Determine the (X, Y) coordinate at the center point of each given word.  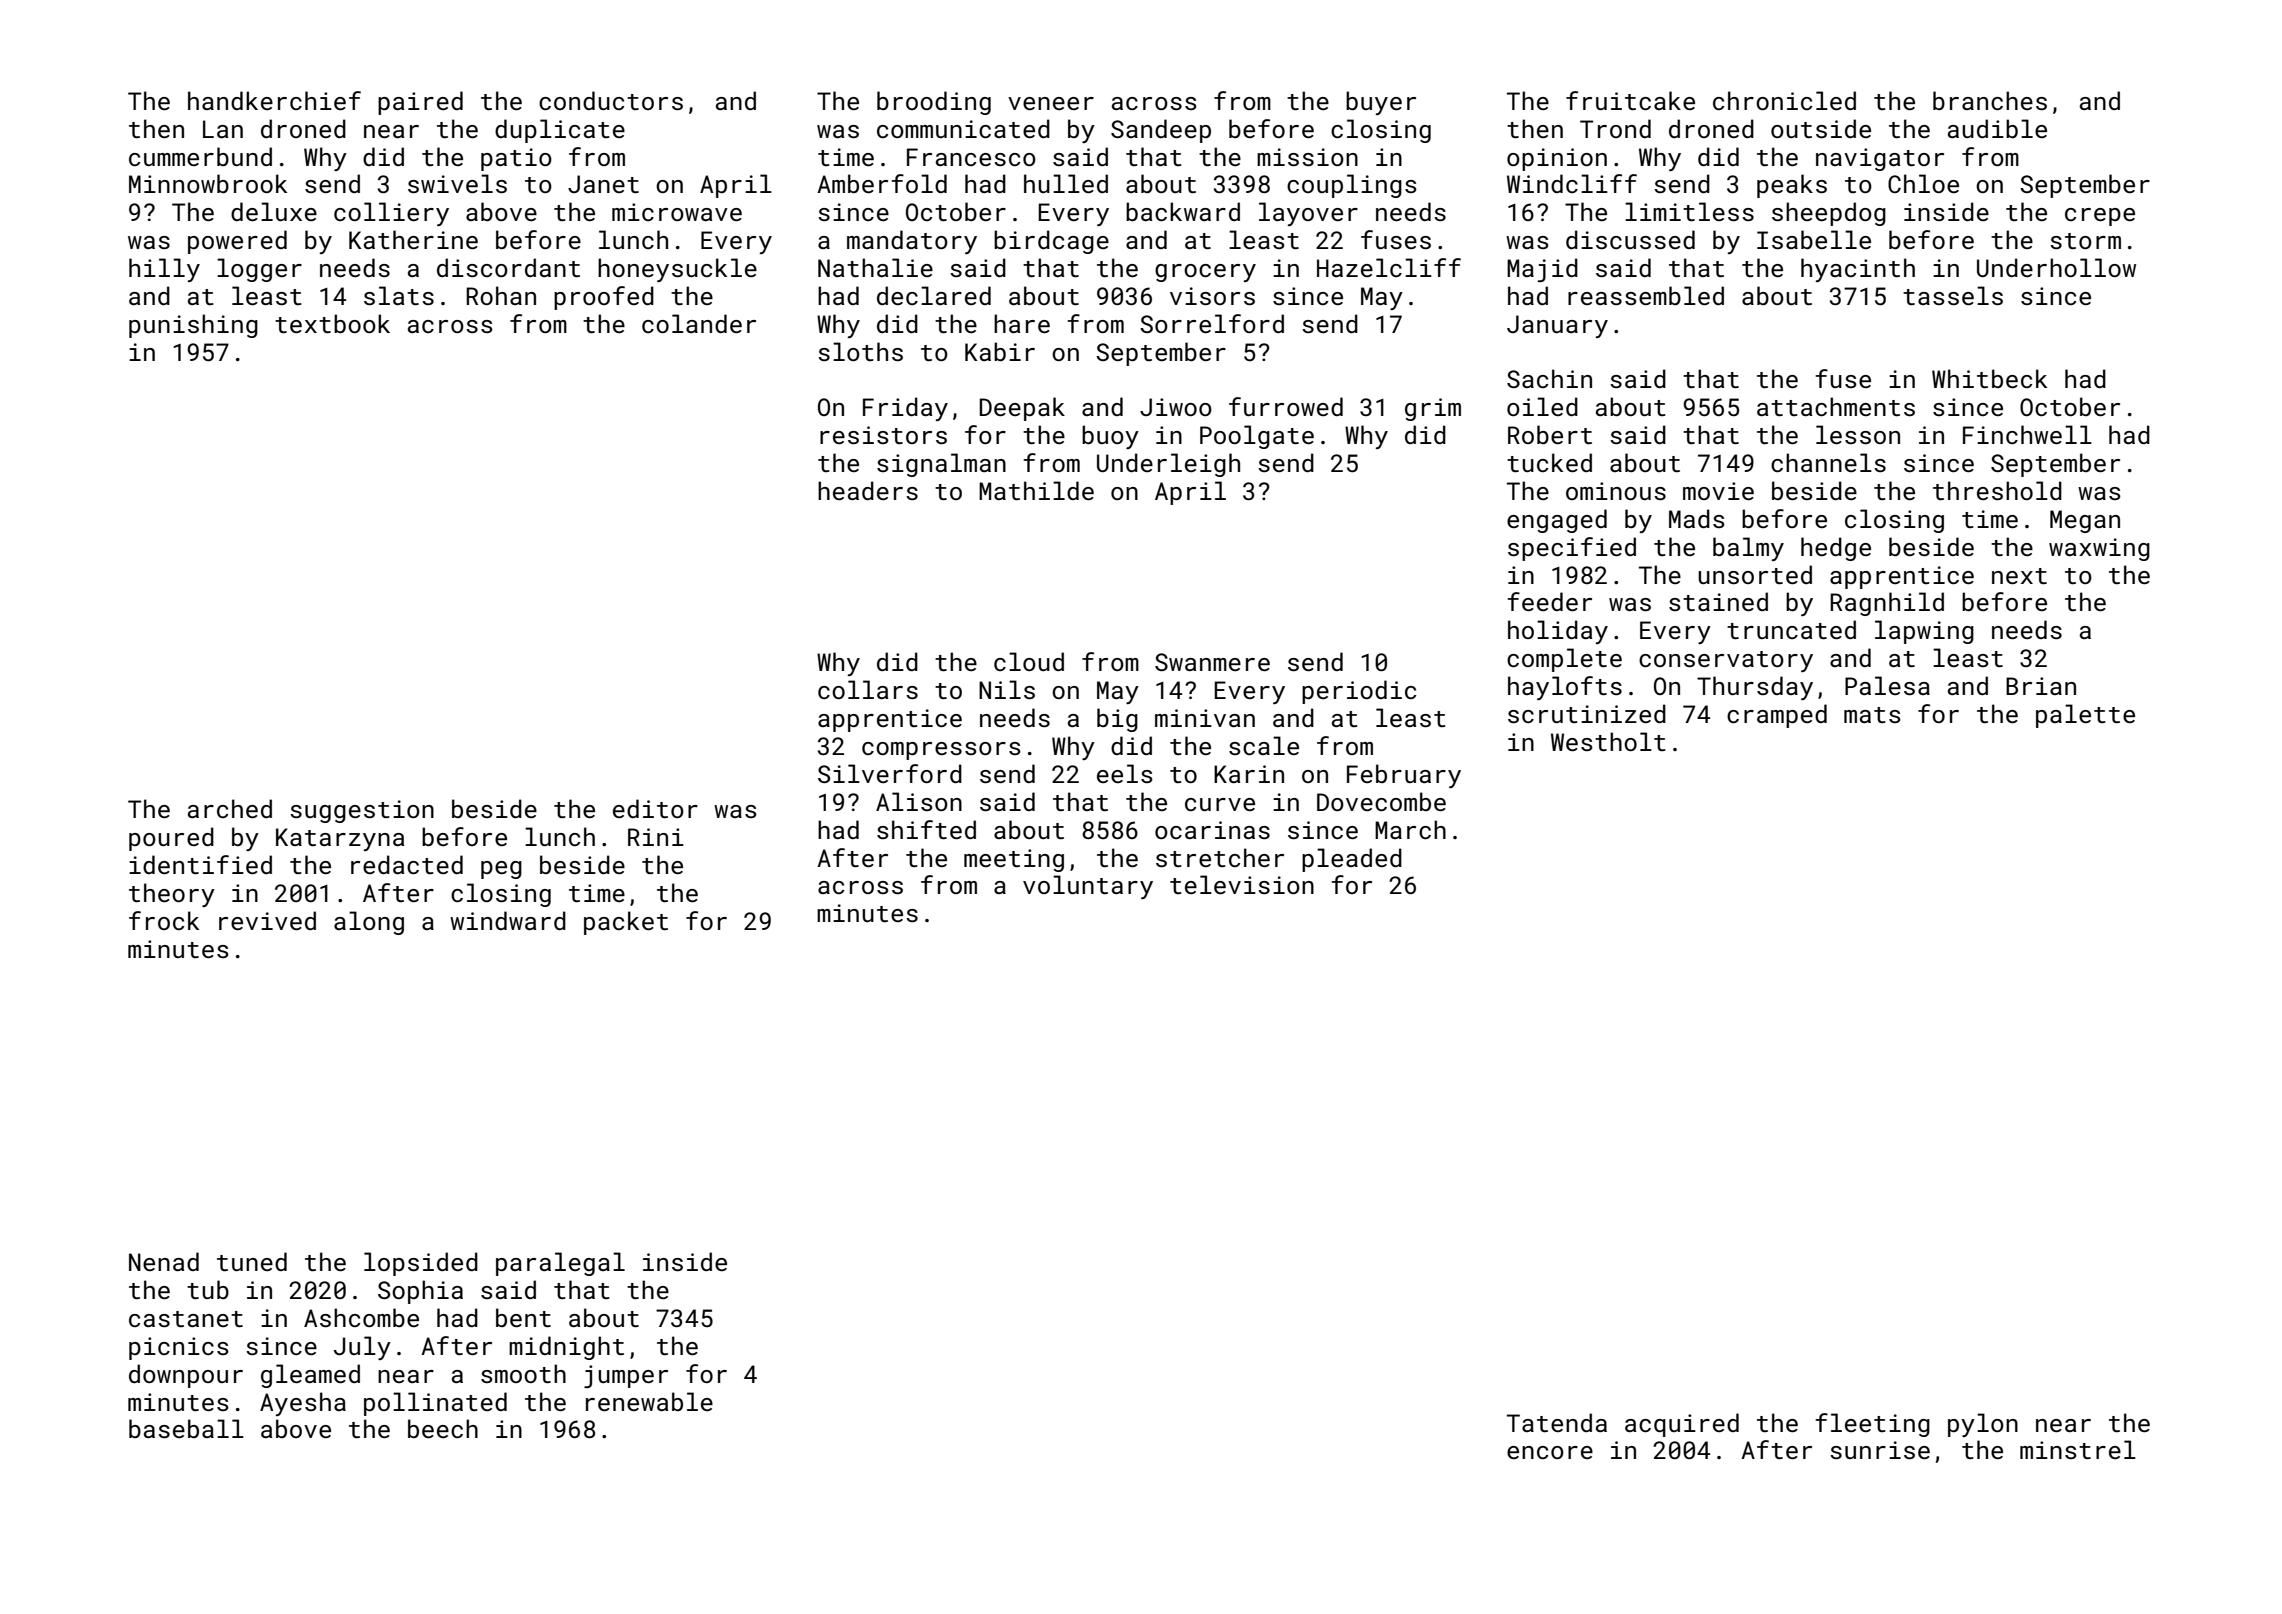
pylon (1983, 1425)
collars (868, 689)
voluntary (1088, 887)
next (2019, 576)
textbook (332, 323)
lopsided (421, 1264)
